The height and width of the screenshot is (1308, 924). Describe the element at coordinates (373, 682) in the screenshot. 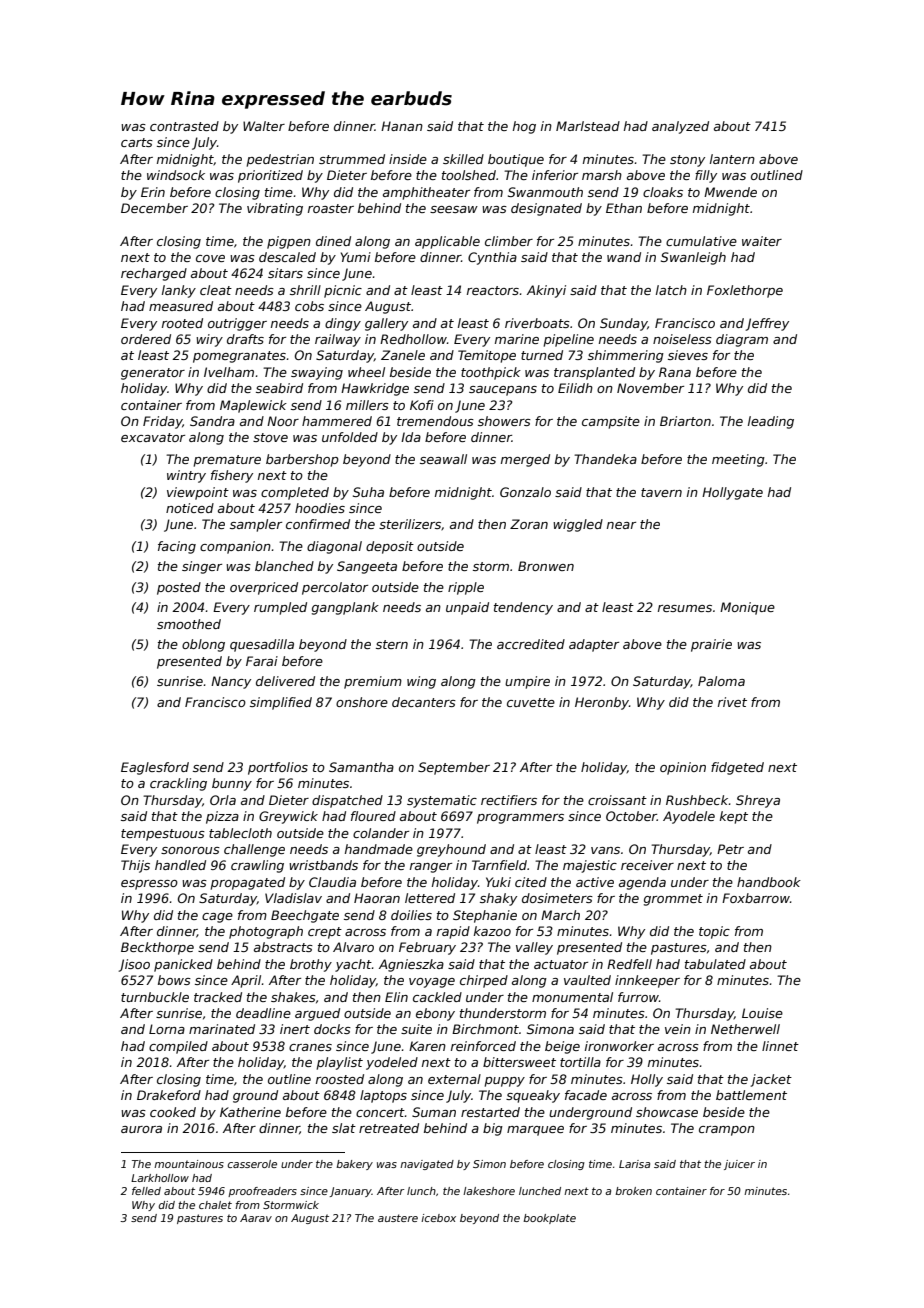

I see `premium` at that location.
